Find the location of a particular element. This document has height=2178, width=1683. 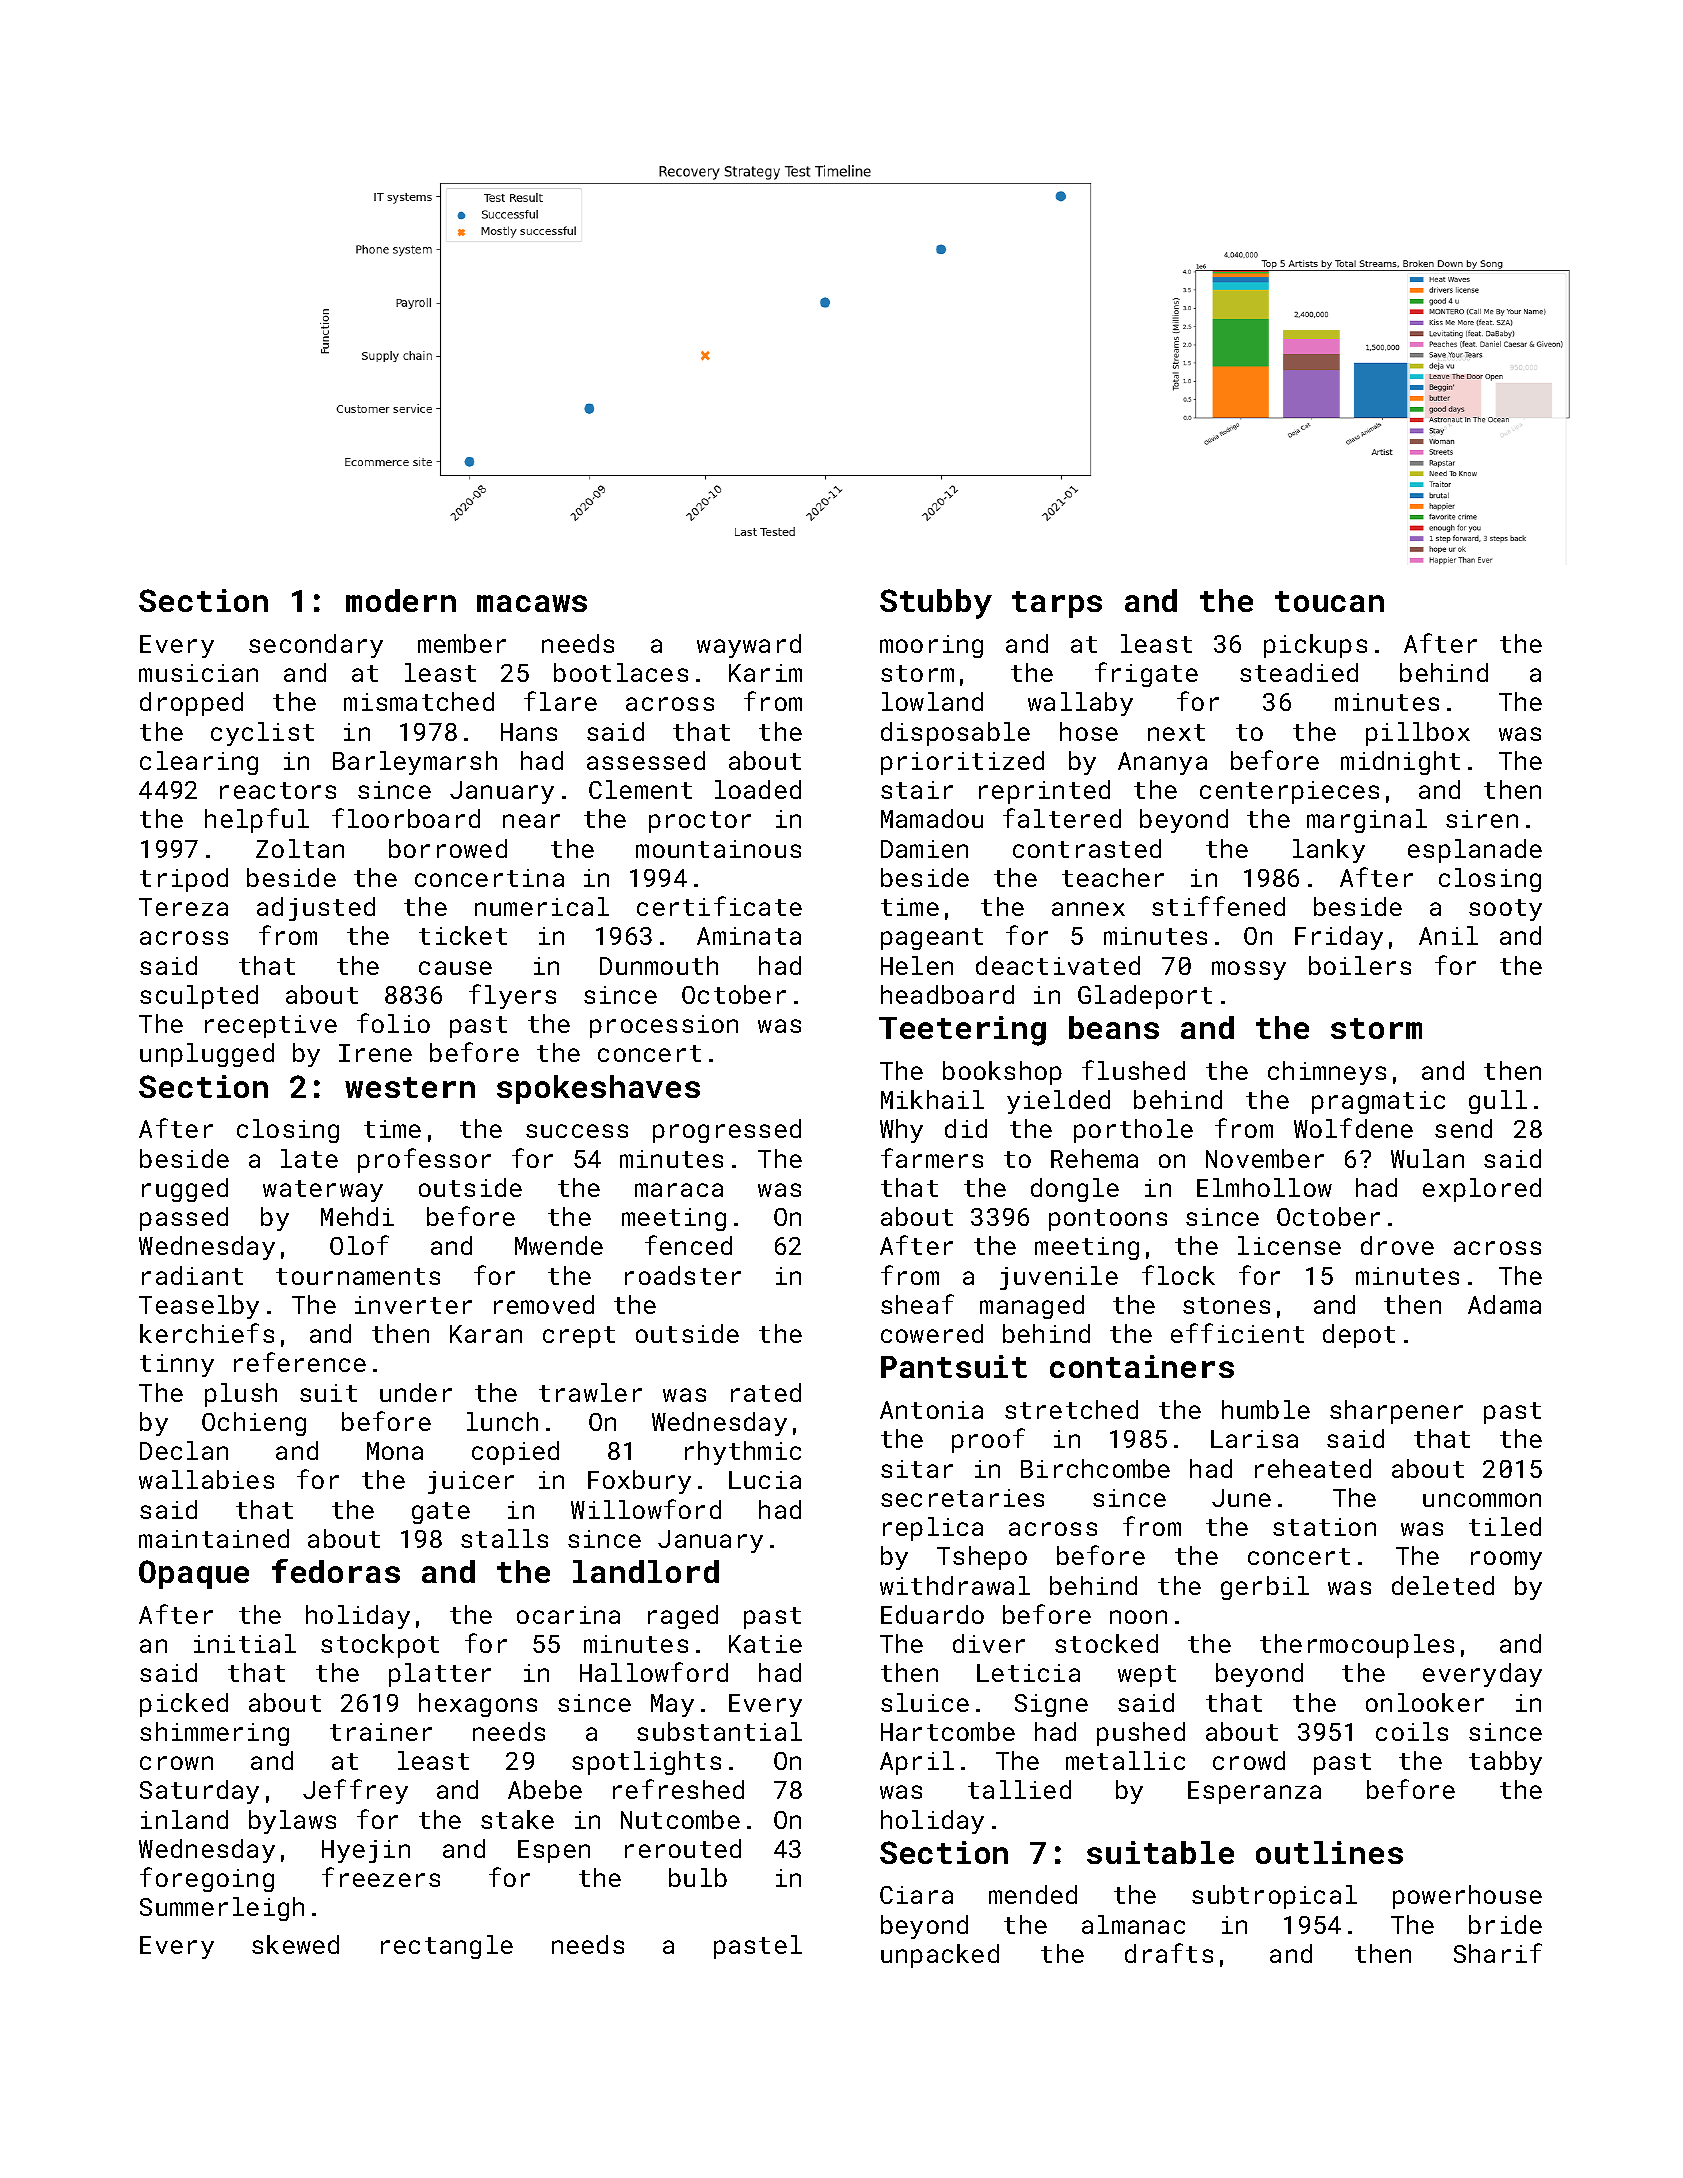

rectangle is located at coordinates (447, 1947).
